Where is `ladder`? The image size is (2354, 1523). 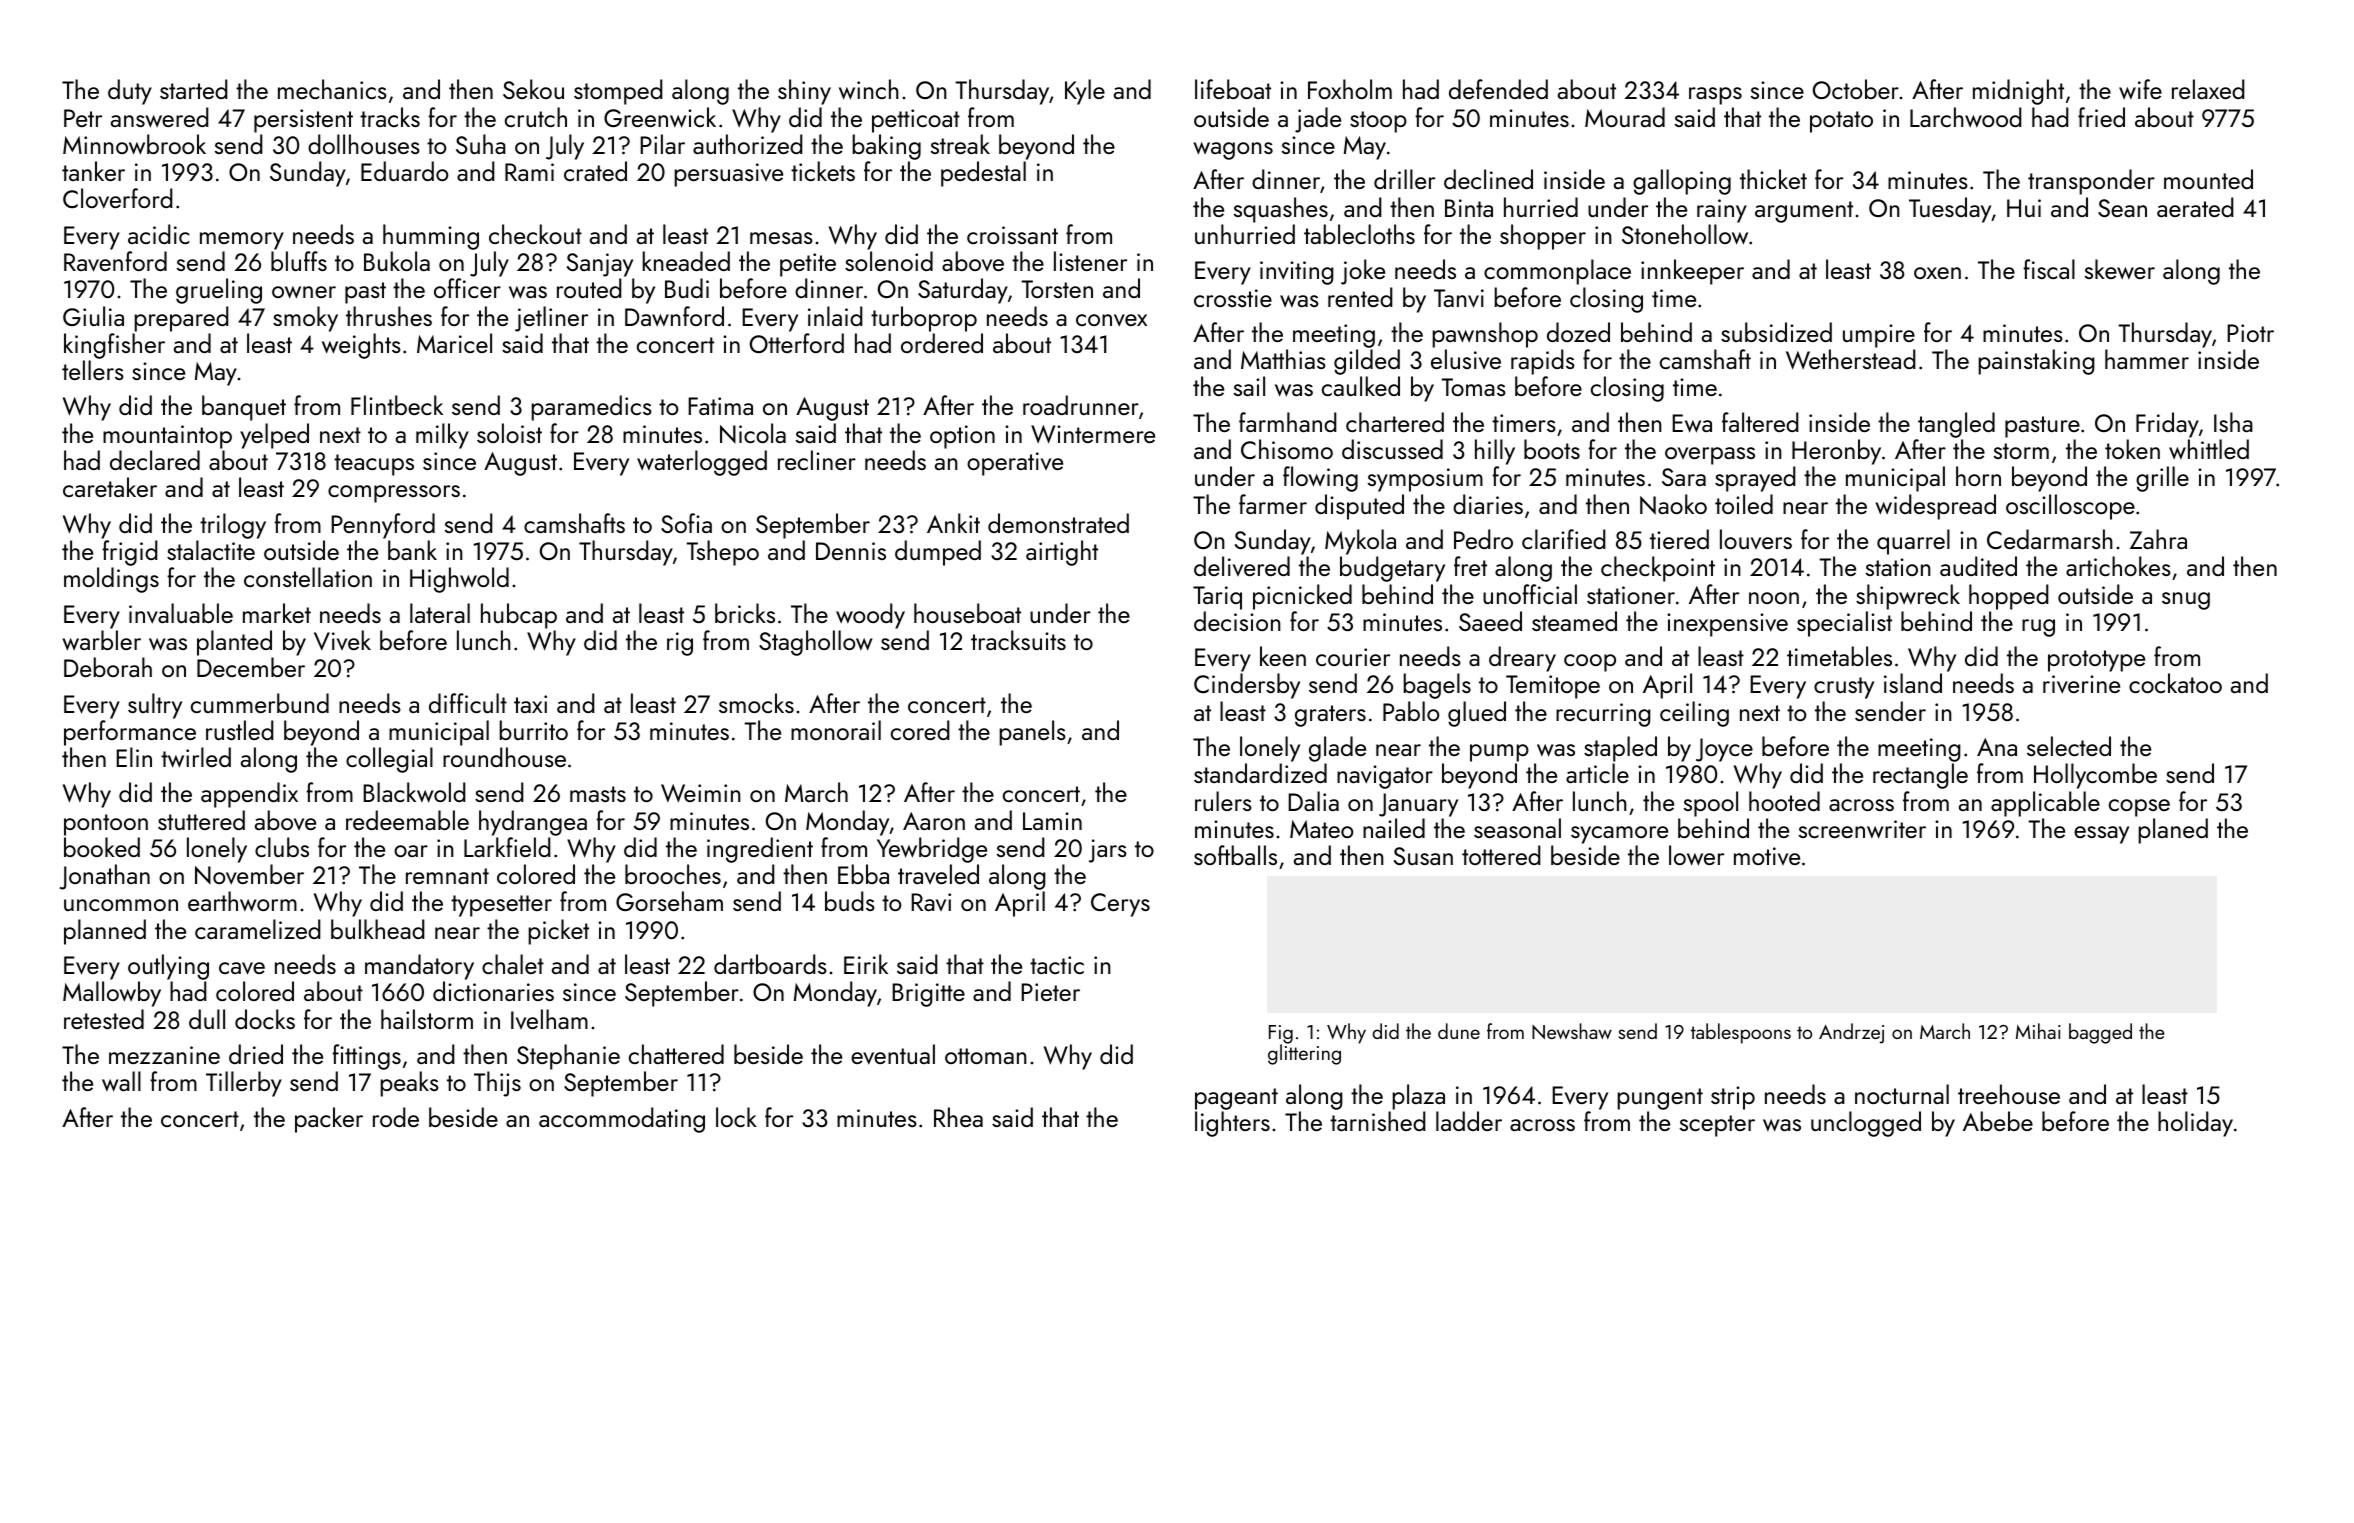 ladder is located at coordinates (1469, 1121).
